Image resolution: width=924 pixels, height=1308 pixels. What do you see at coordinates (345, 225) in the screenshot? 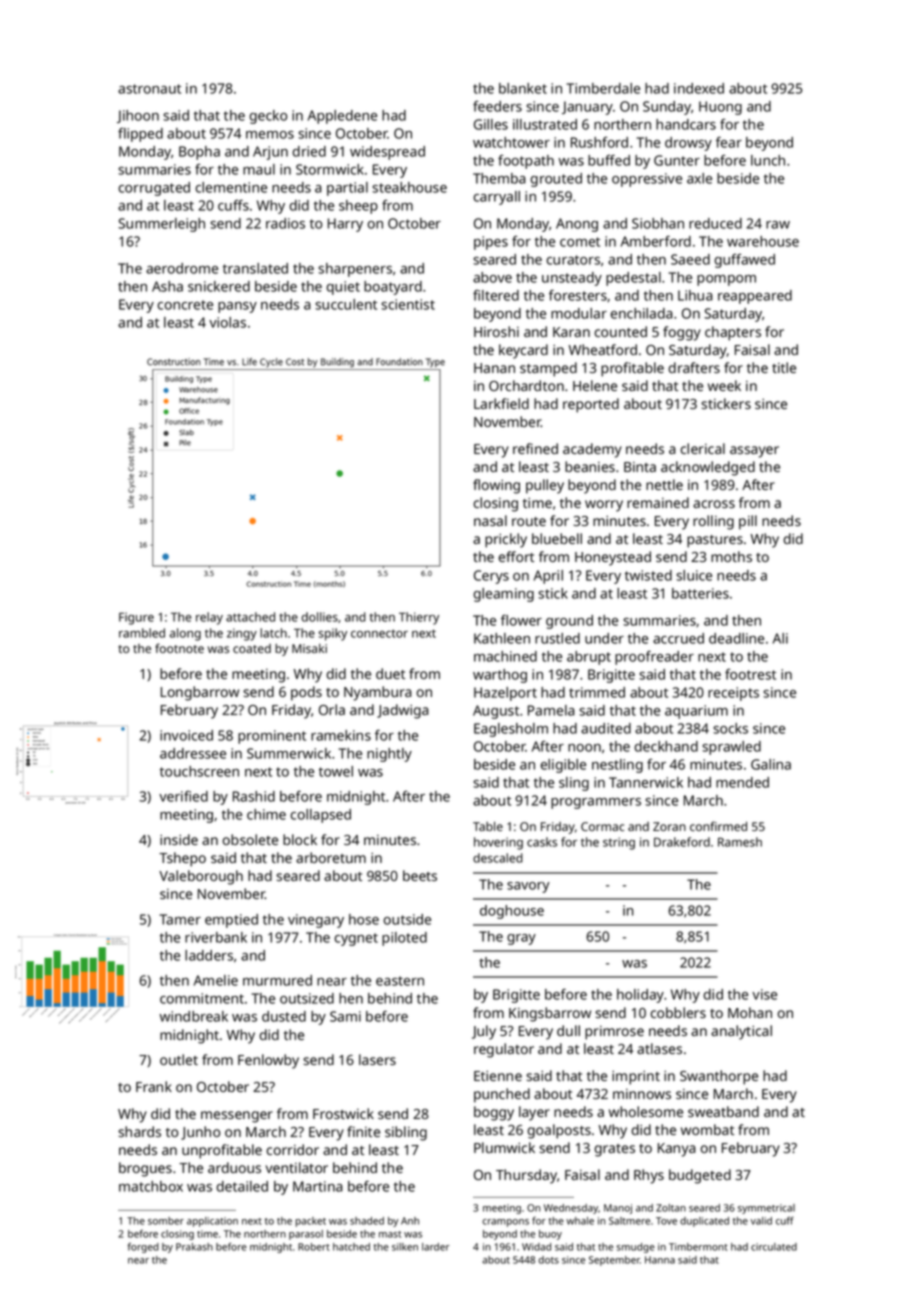
I see `Harry` at bounding box center [345, 225].
